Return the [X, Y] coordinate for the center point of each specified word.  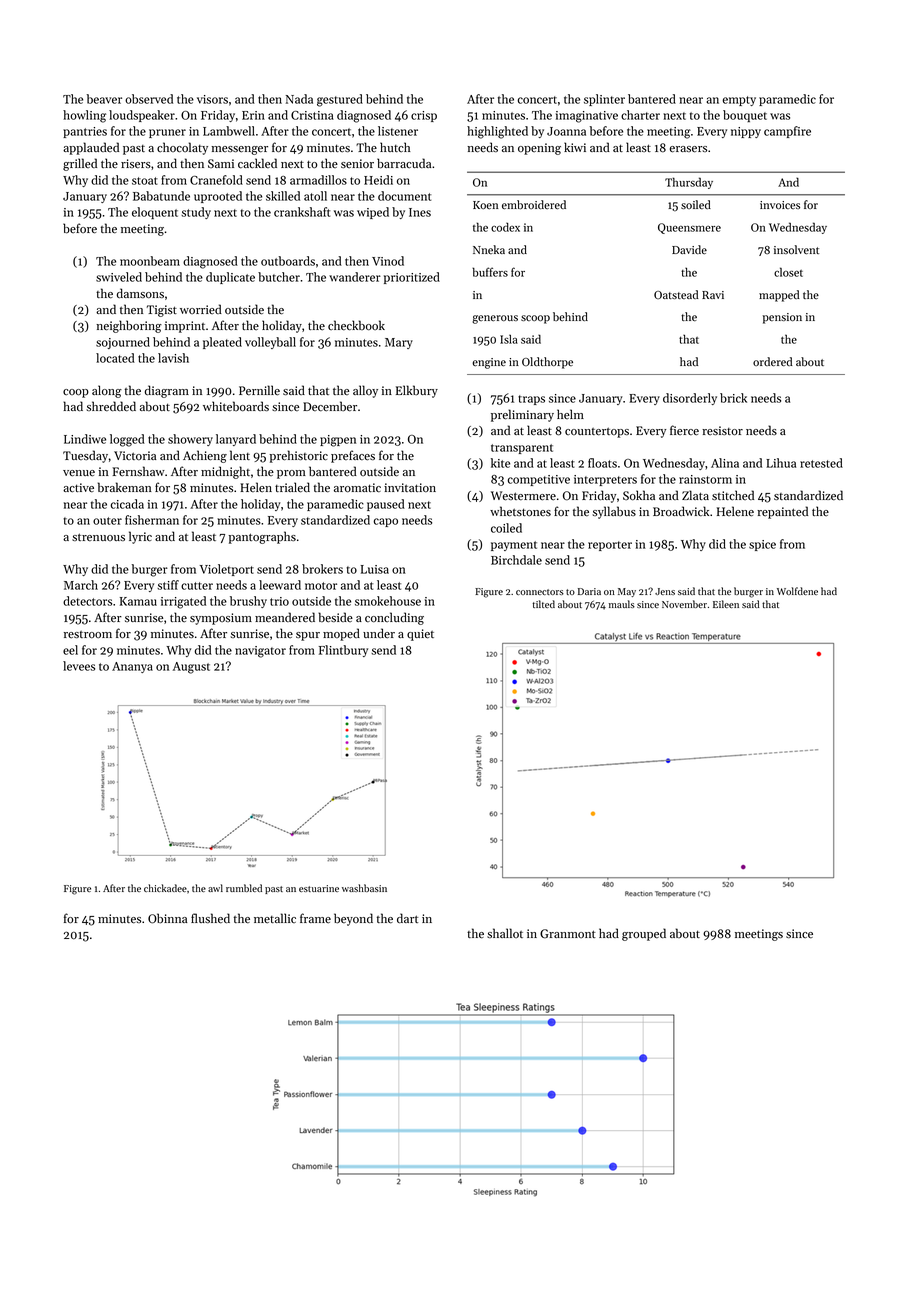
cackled [257, 163]
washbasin [364, 888]
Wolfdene [797, 591]
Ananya [132, 667]
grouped [644, 934]
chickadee [165, 888]
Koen [485, 205]
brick [733, 398]
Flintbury [343, 651]
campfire [787, 132]
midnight [225, 472]
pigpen [338, 441]
